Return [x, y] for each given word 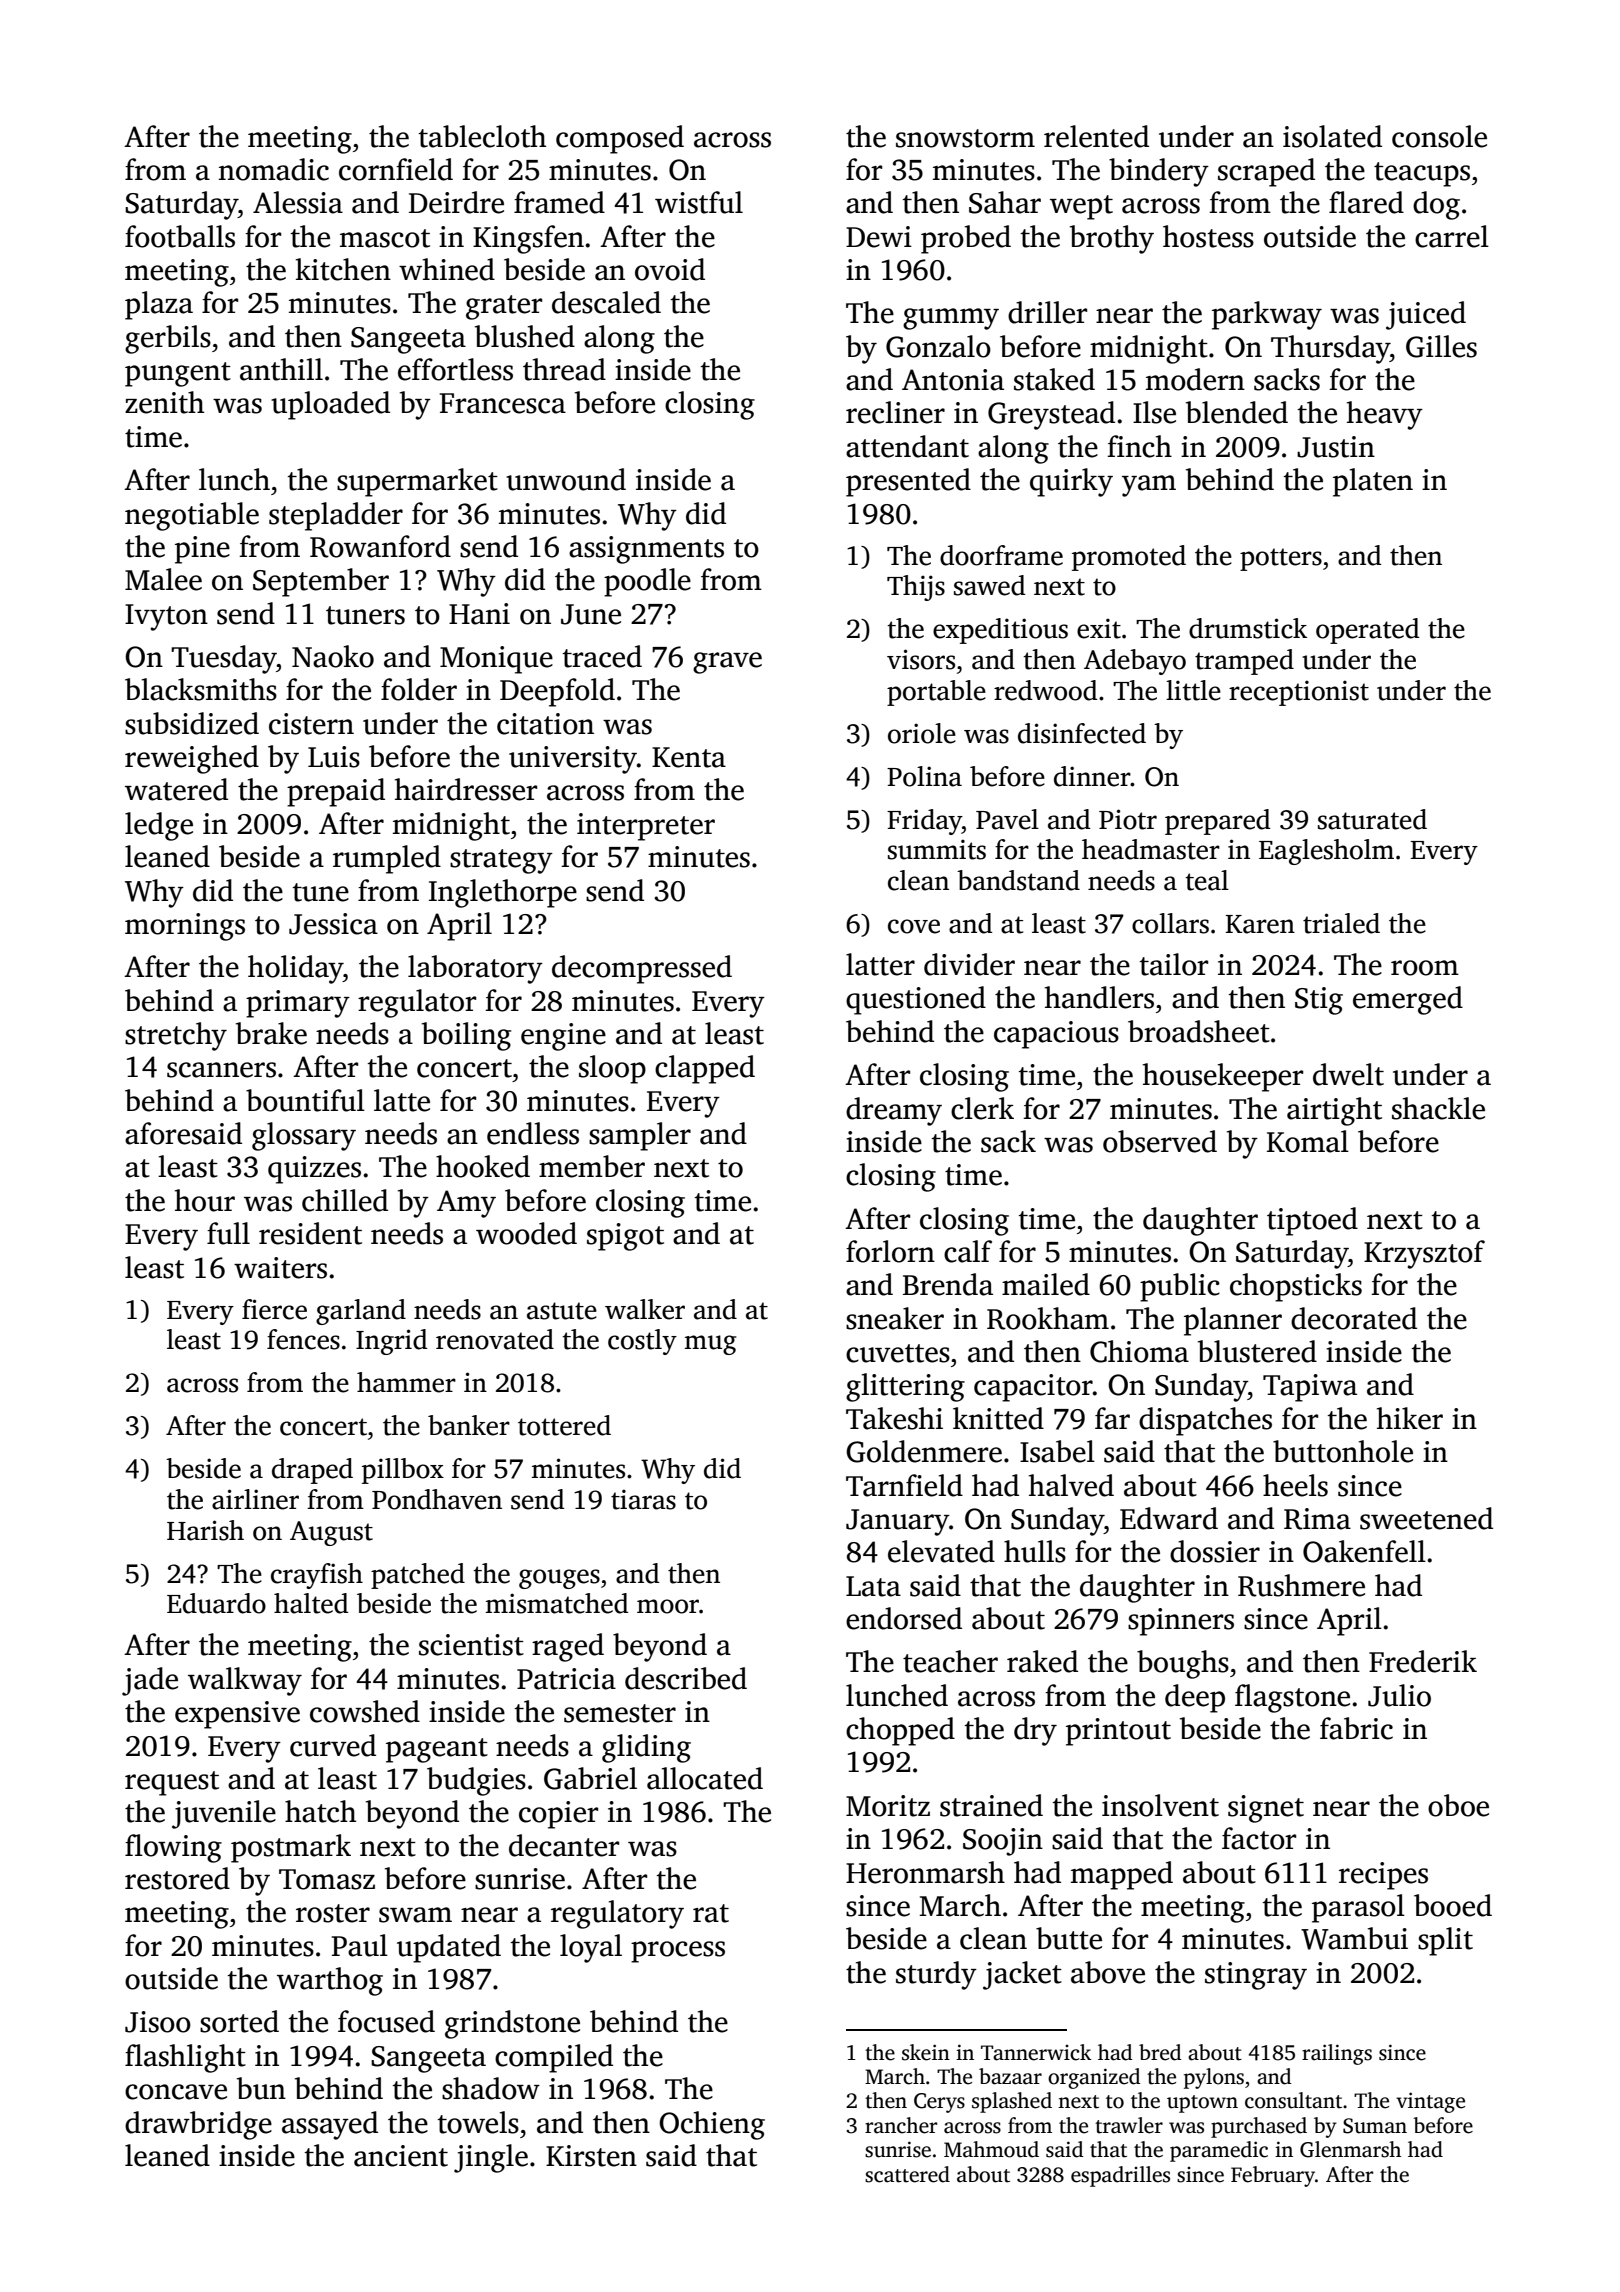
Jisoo [158, 2022]
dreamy [894, 1111]
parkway [1267, 315]
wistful [699, 202]
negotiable [192, 516]
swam [415, 1915]
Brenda [948, 1284]
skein [926, 2052]
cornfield [396, 169]
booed [1453, 1905]
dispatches [1205, 1421]
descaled [606, 302]
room [1425, 968]
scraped [1266, 172]
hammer [406, 1382]
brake [271, 1033]
